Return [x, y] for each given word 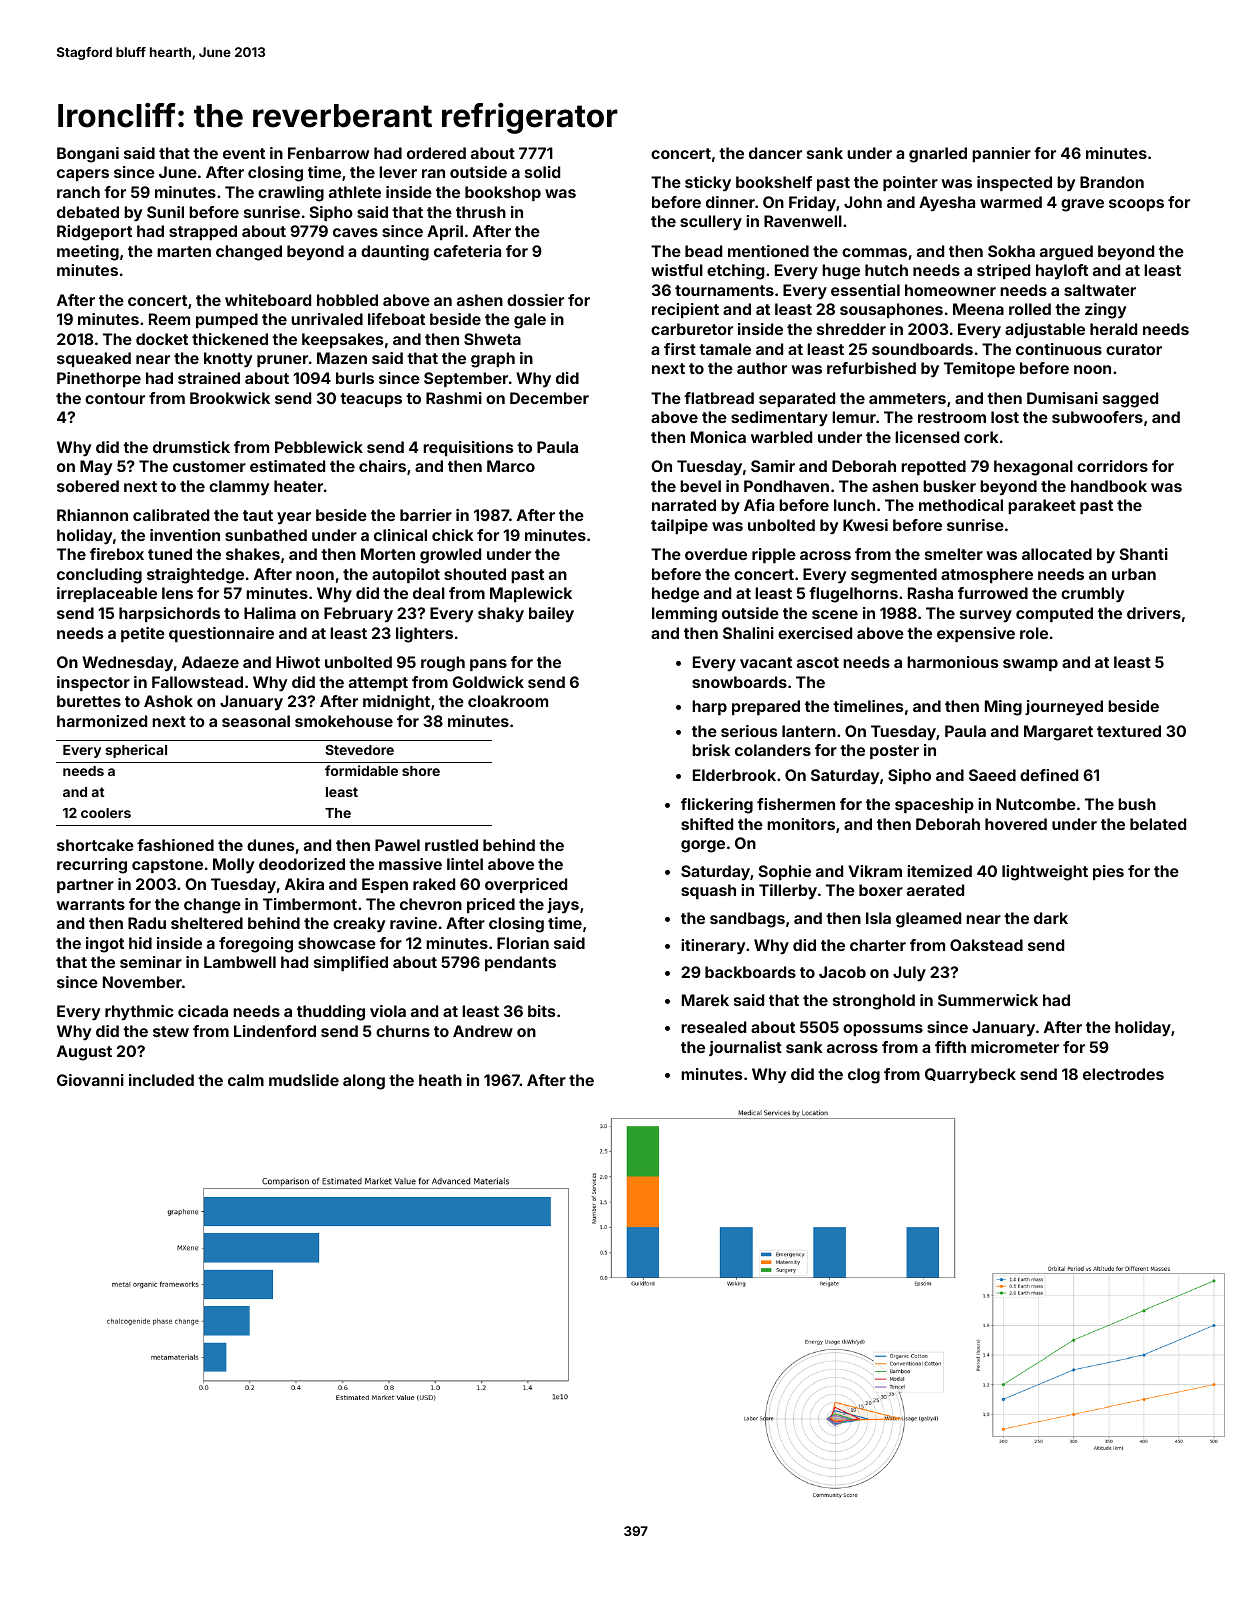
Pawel [397, 845]
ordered [436, 153]
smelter [954, 554]
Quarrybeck [970, 1076]
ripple [774, 555]
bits [541, 1011]
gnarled [938, 155]
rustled [451, 845]
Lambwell [240, 962]
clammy [239, 488]
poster [894, 752]
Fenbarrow [328, 153]
